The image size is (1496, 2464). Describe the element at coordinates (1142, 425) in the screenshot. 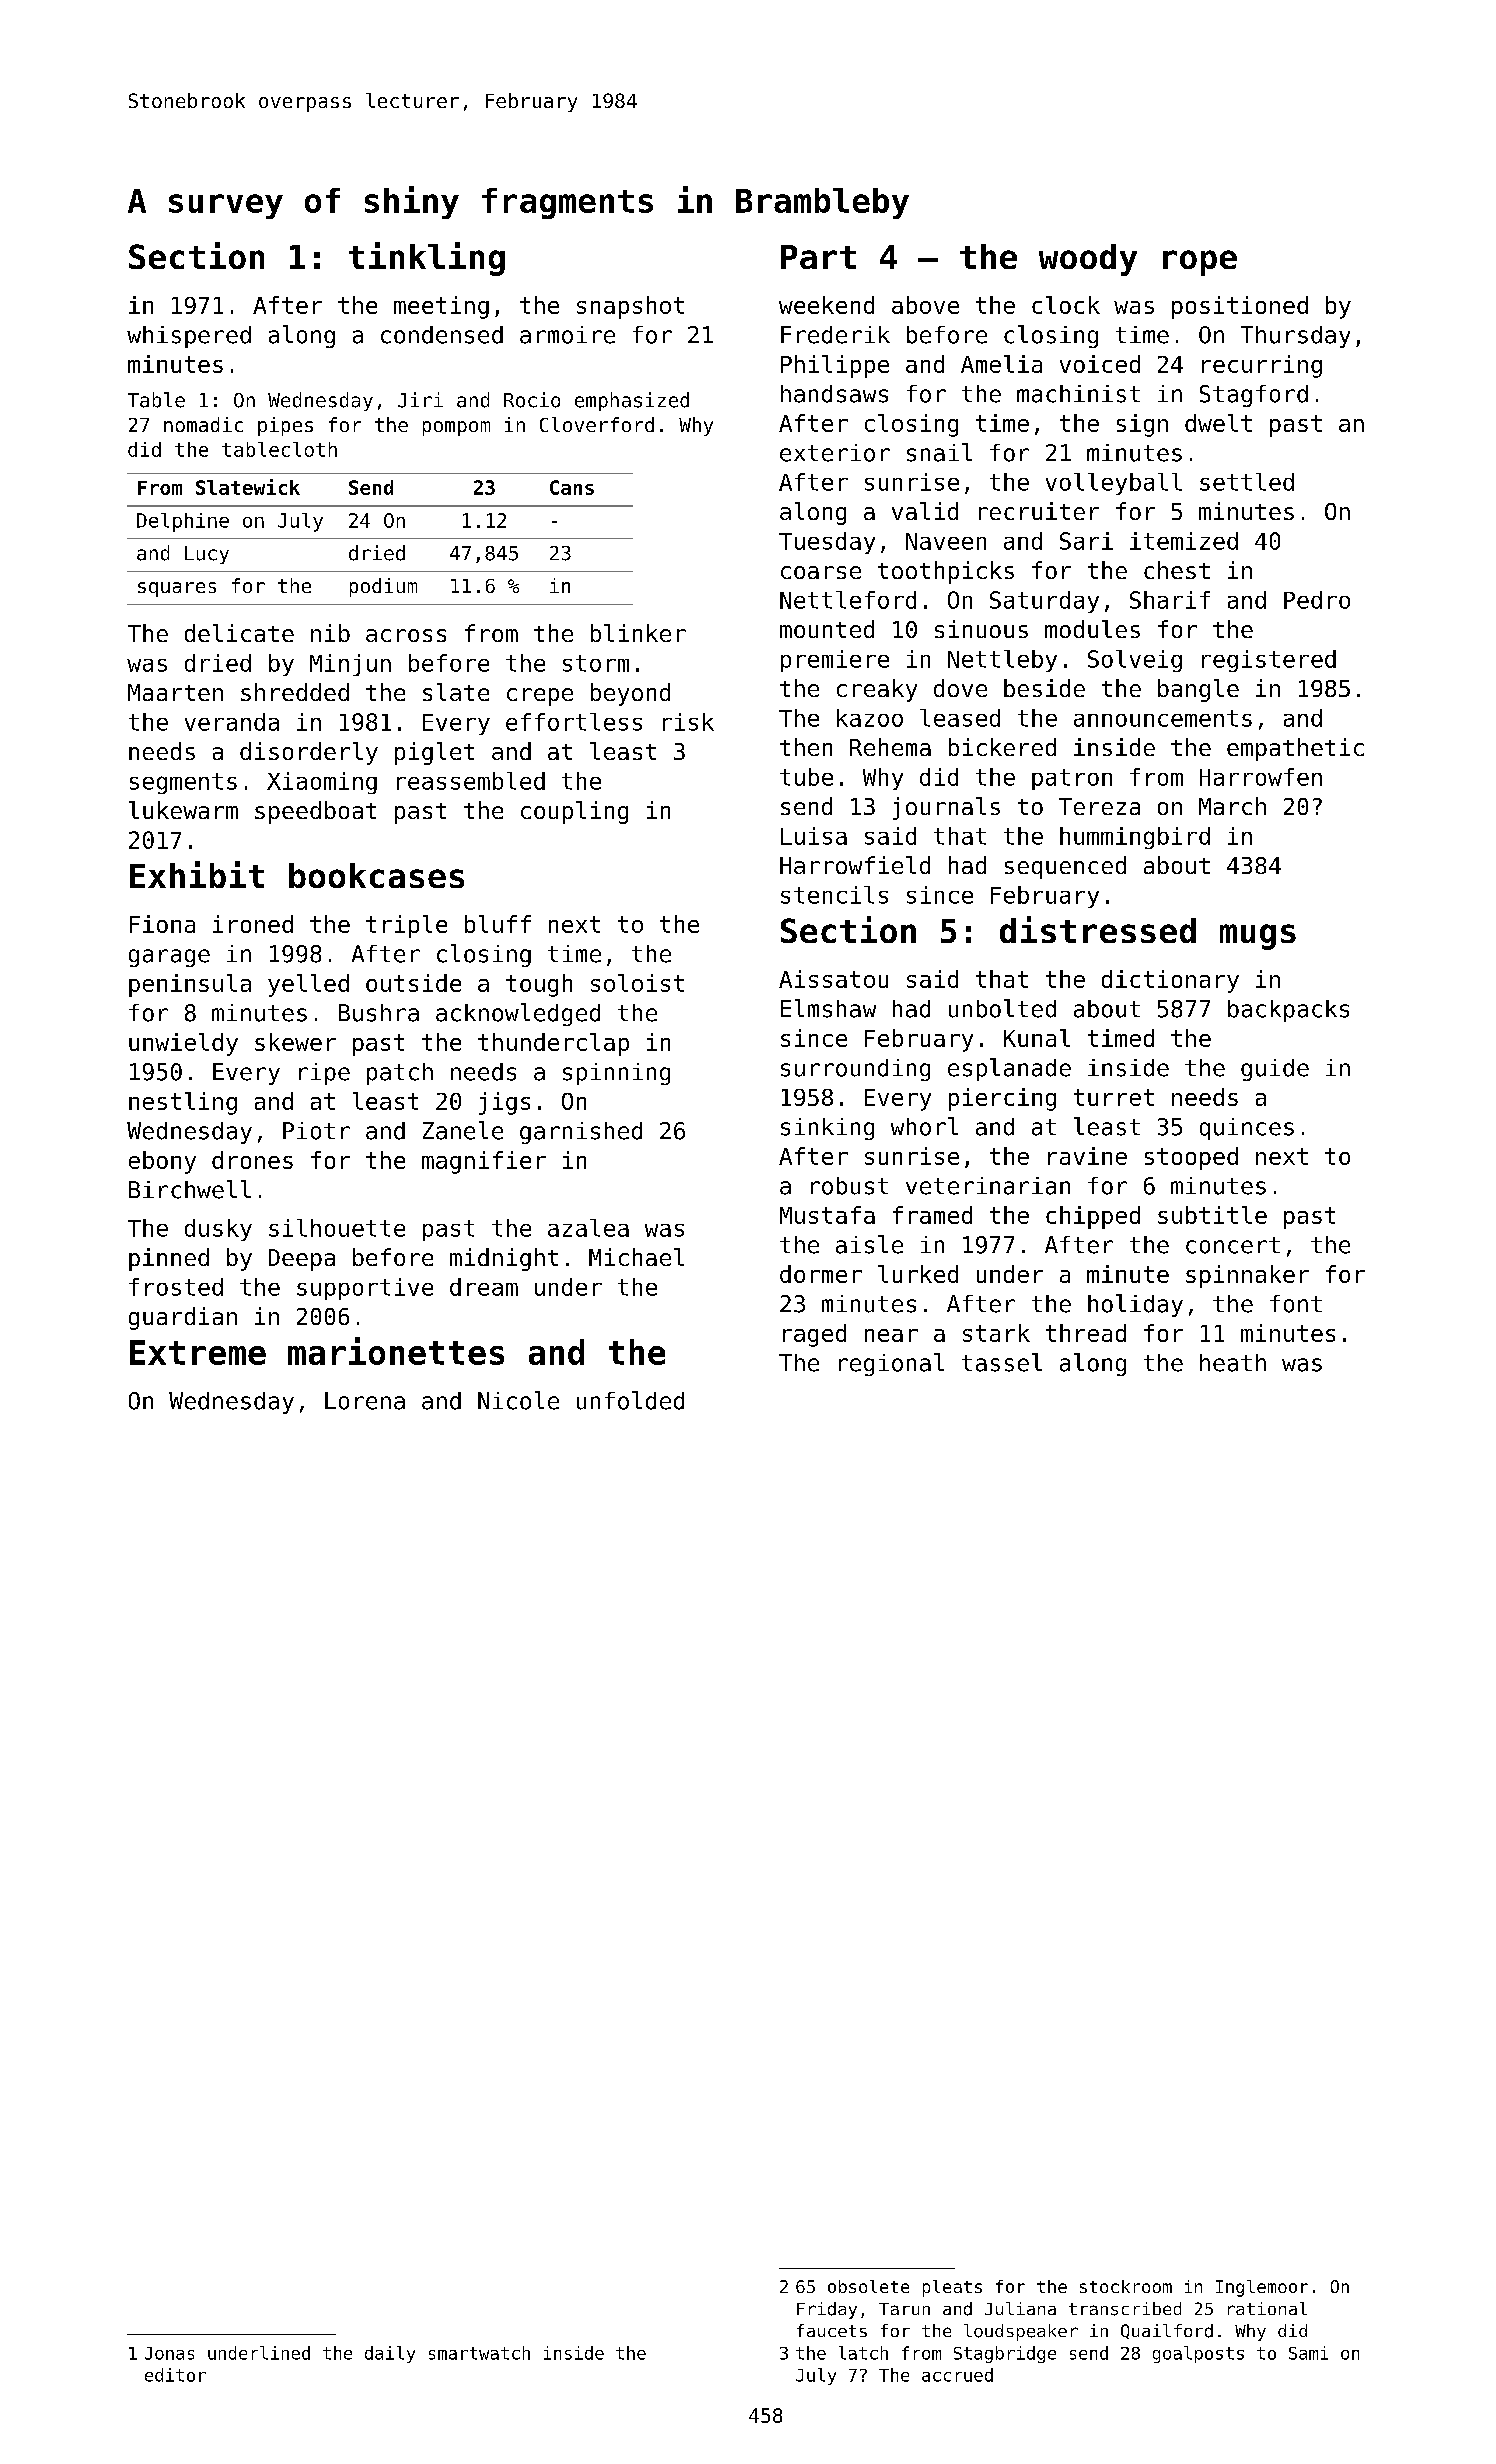

I see `sign` at that location.
